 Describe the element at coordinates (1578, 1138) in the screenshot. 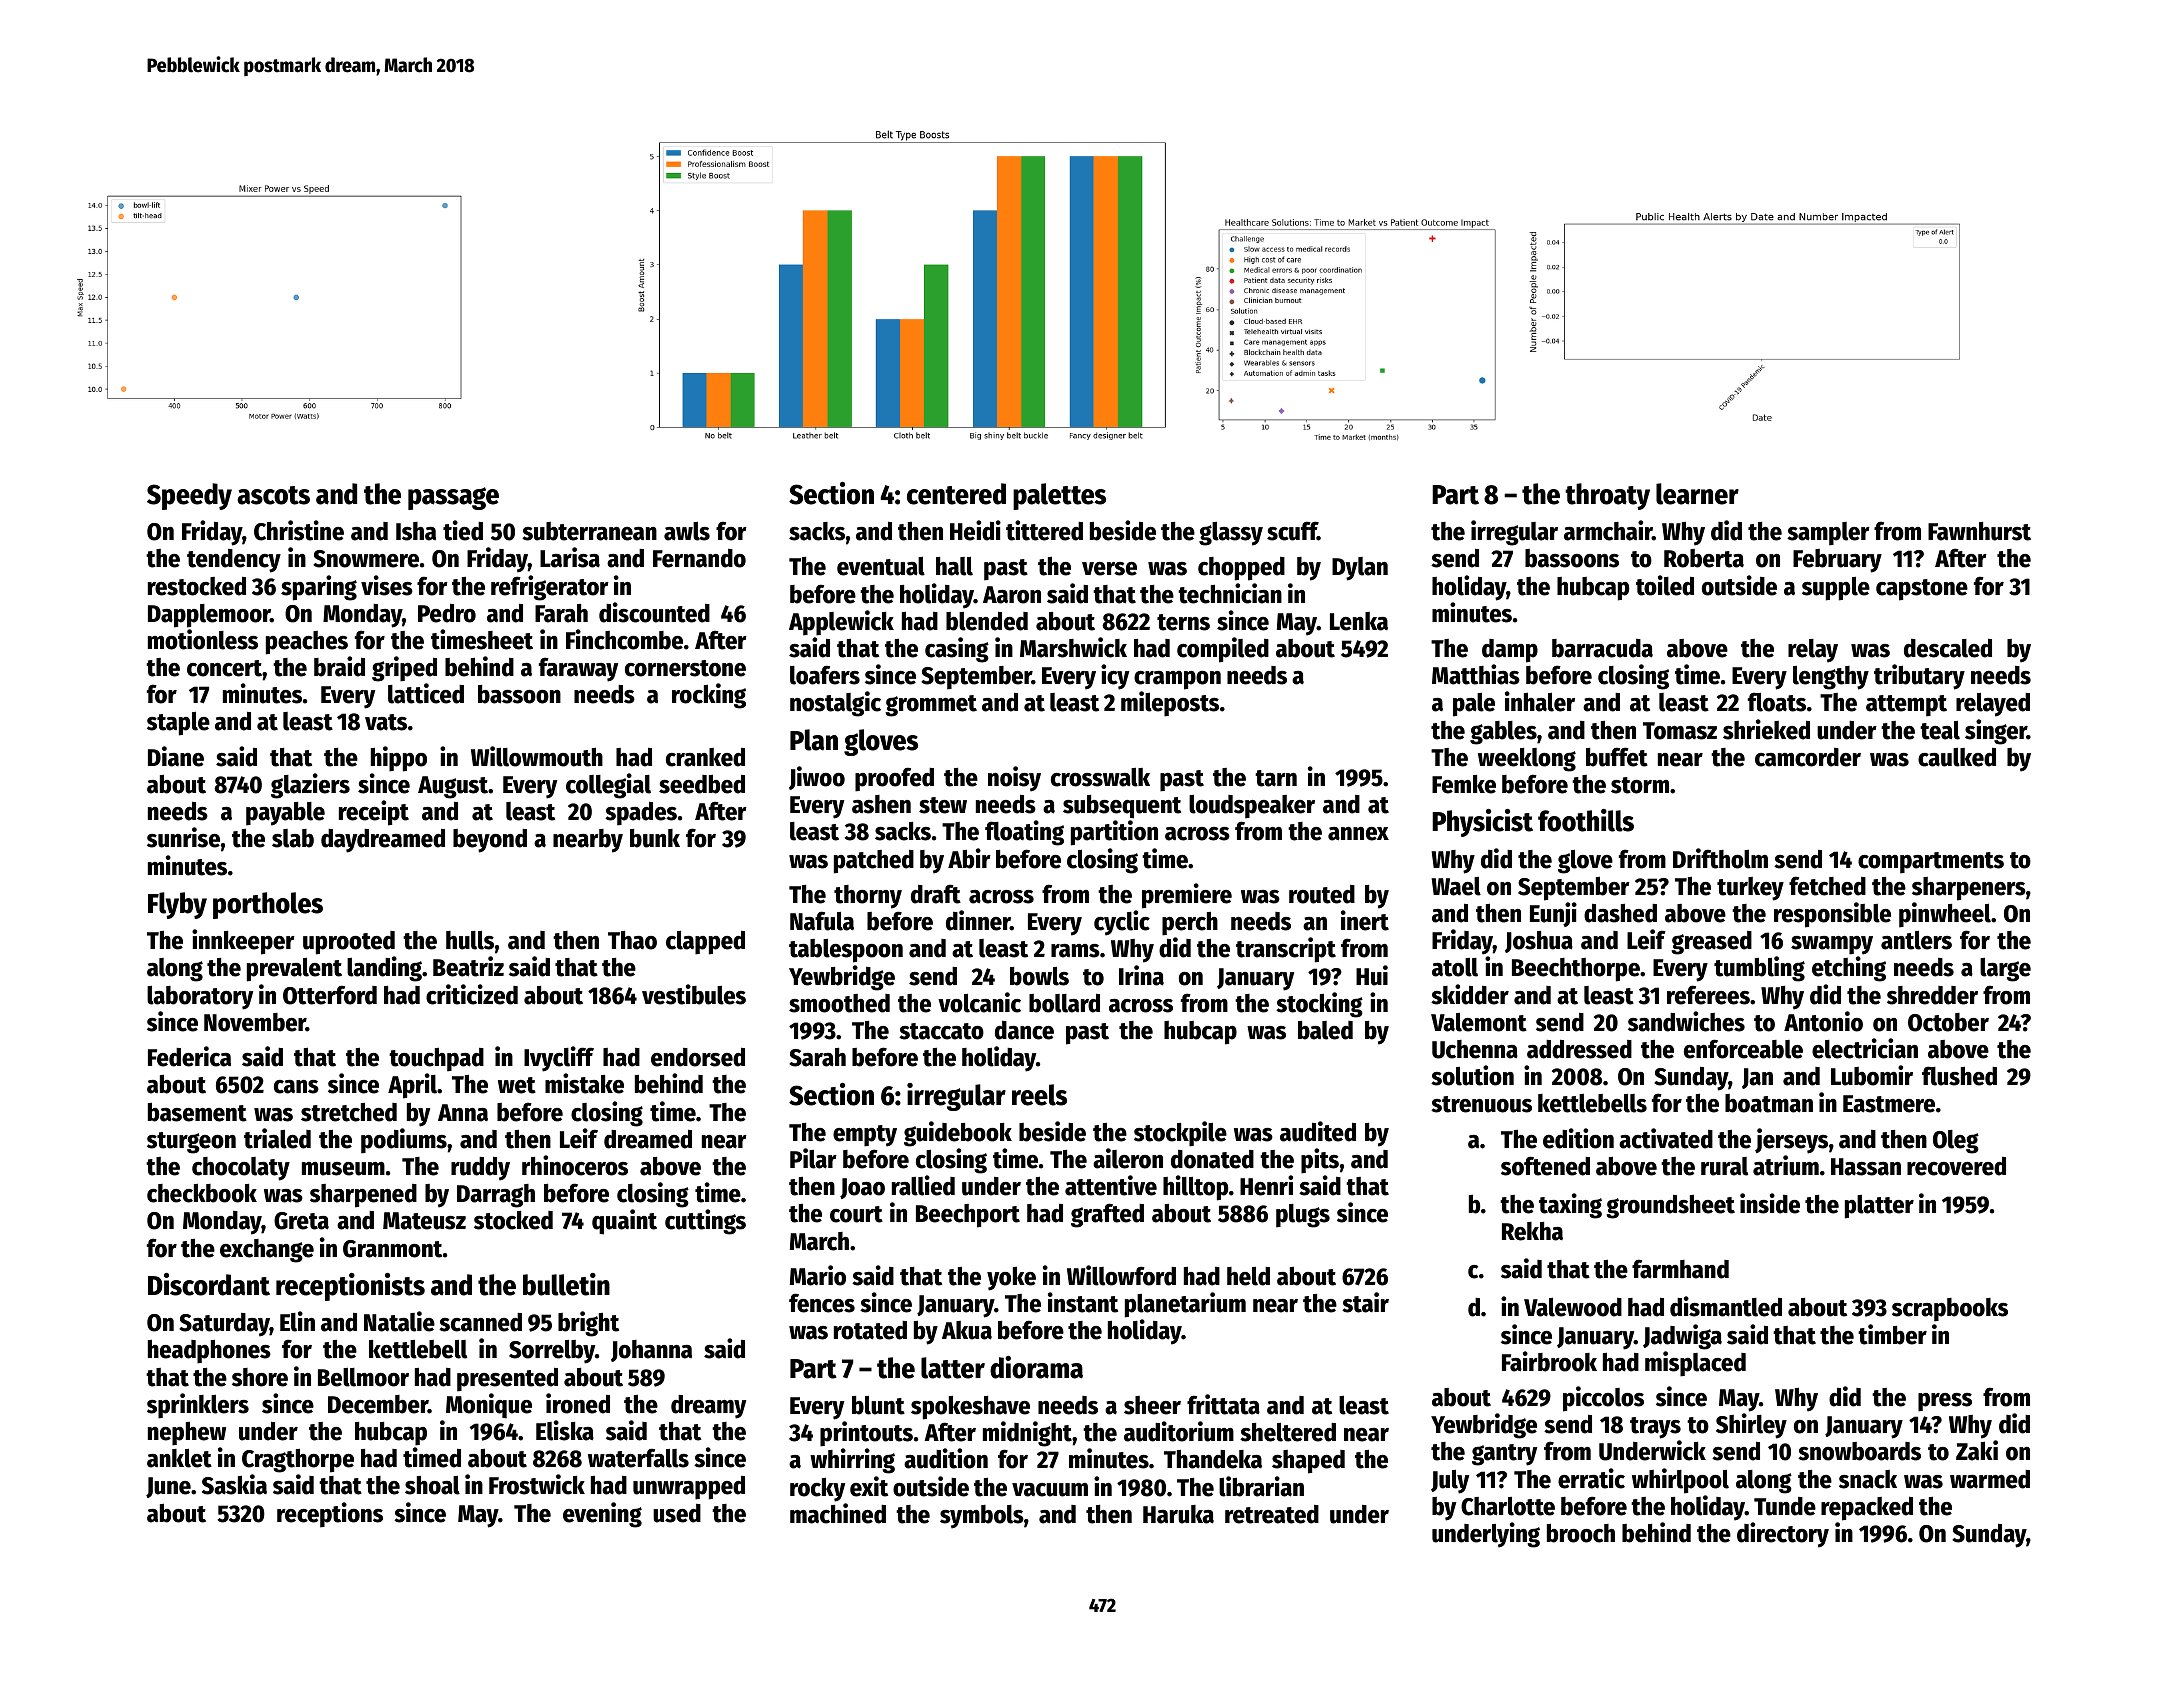

I see `edition` at that location.
